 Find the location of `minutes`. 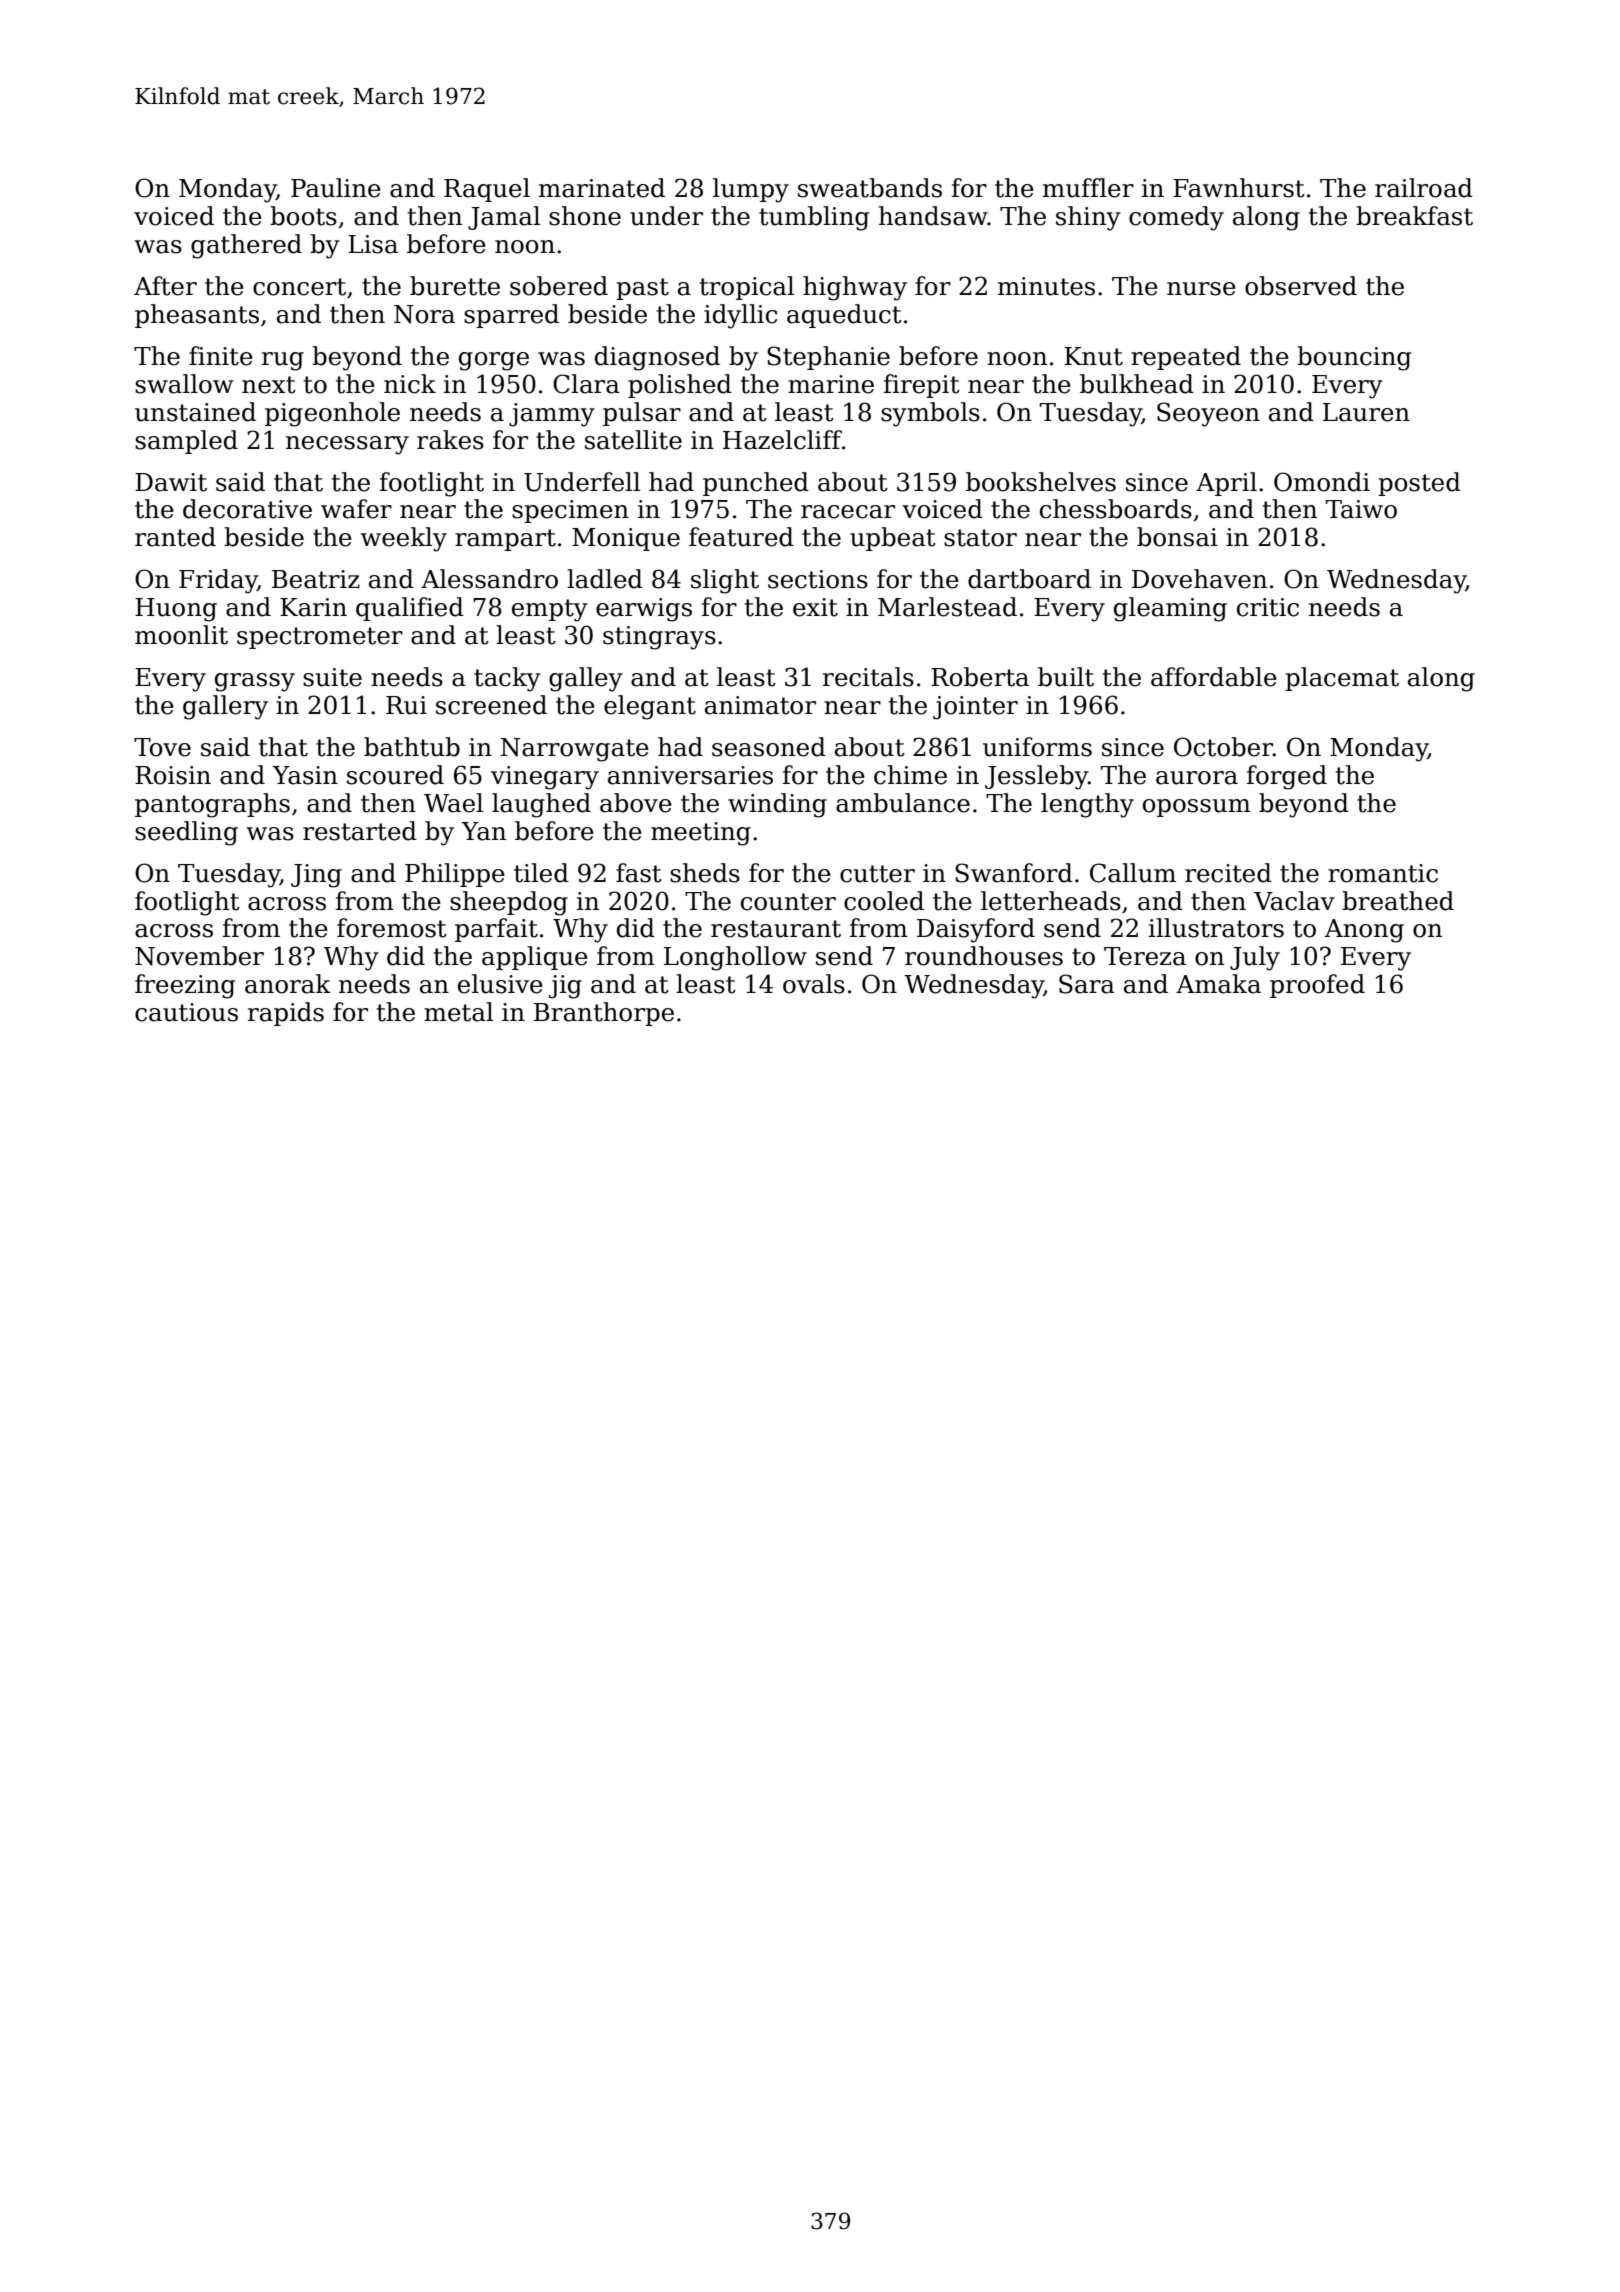

minutes is located at coordinates (1046, 286).
